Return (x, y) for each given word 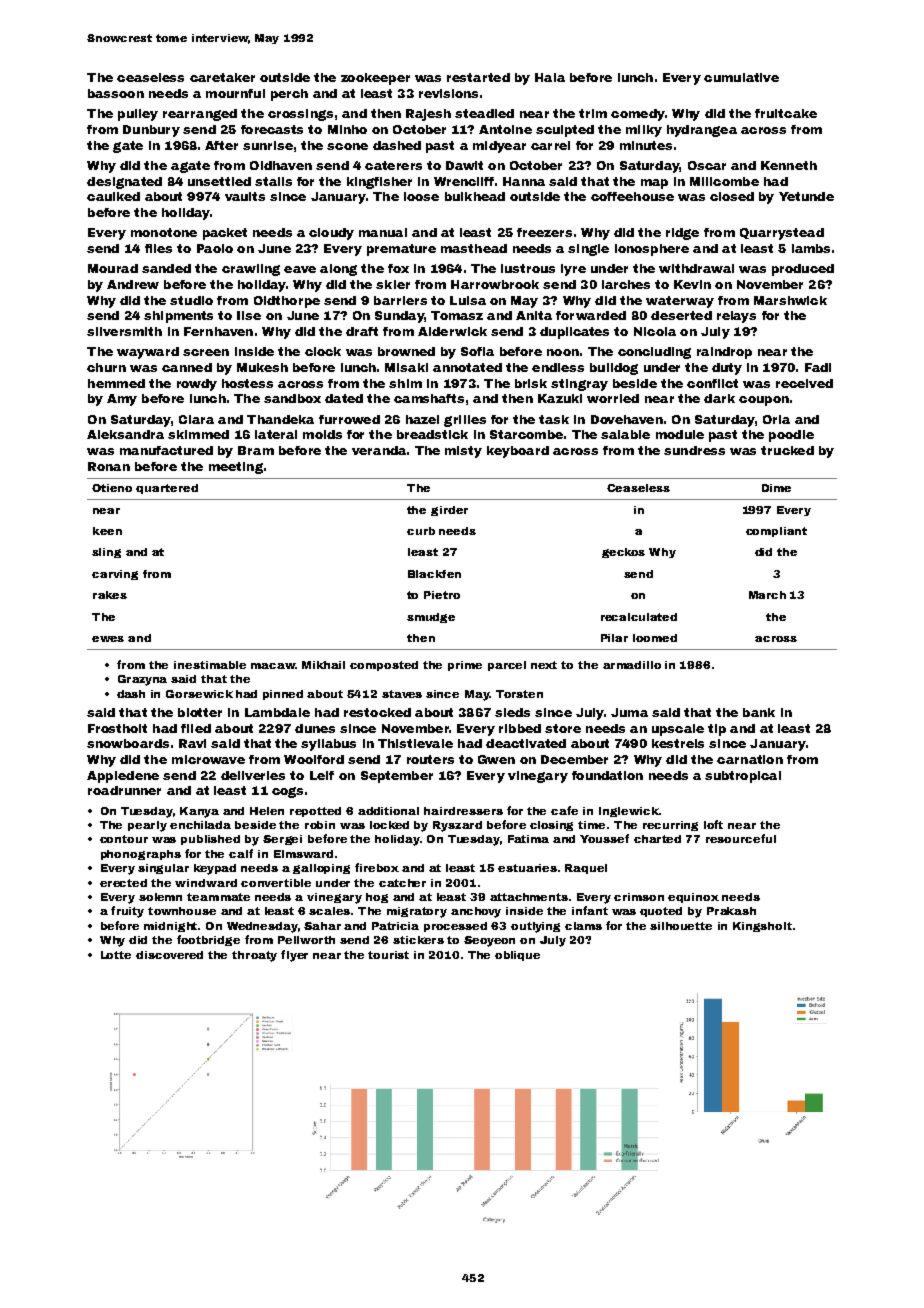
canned (187, 367)
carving (115, 575)
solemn (160, 897)
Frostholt (117, 728)
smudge (431, 618)
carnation (750, 759)
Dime (776, 488)
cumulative (741, 77)
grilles (465, 421)
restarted (478, 77)
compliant (776, 532)
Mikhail (323, 665)
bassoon (116, 93)
